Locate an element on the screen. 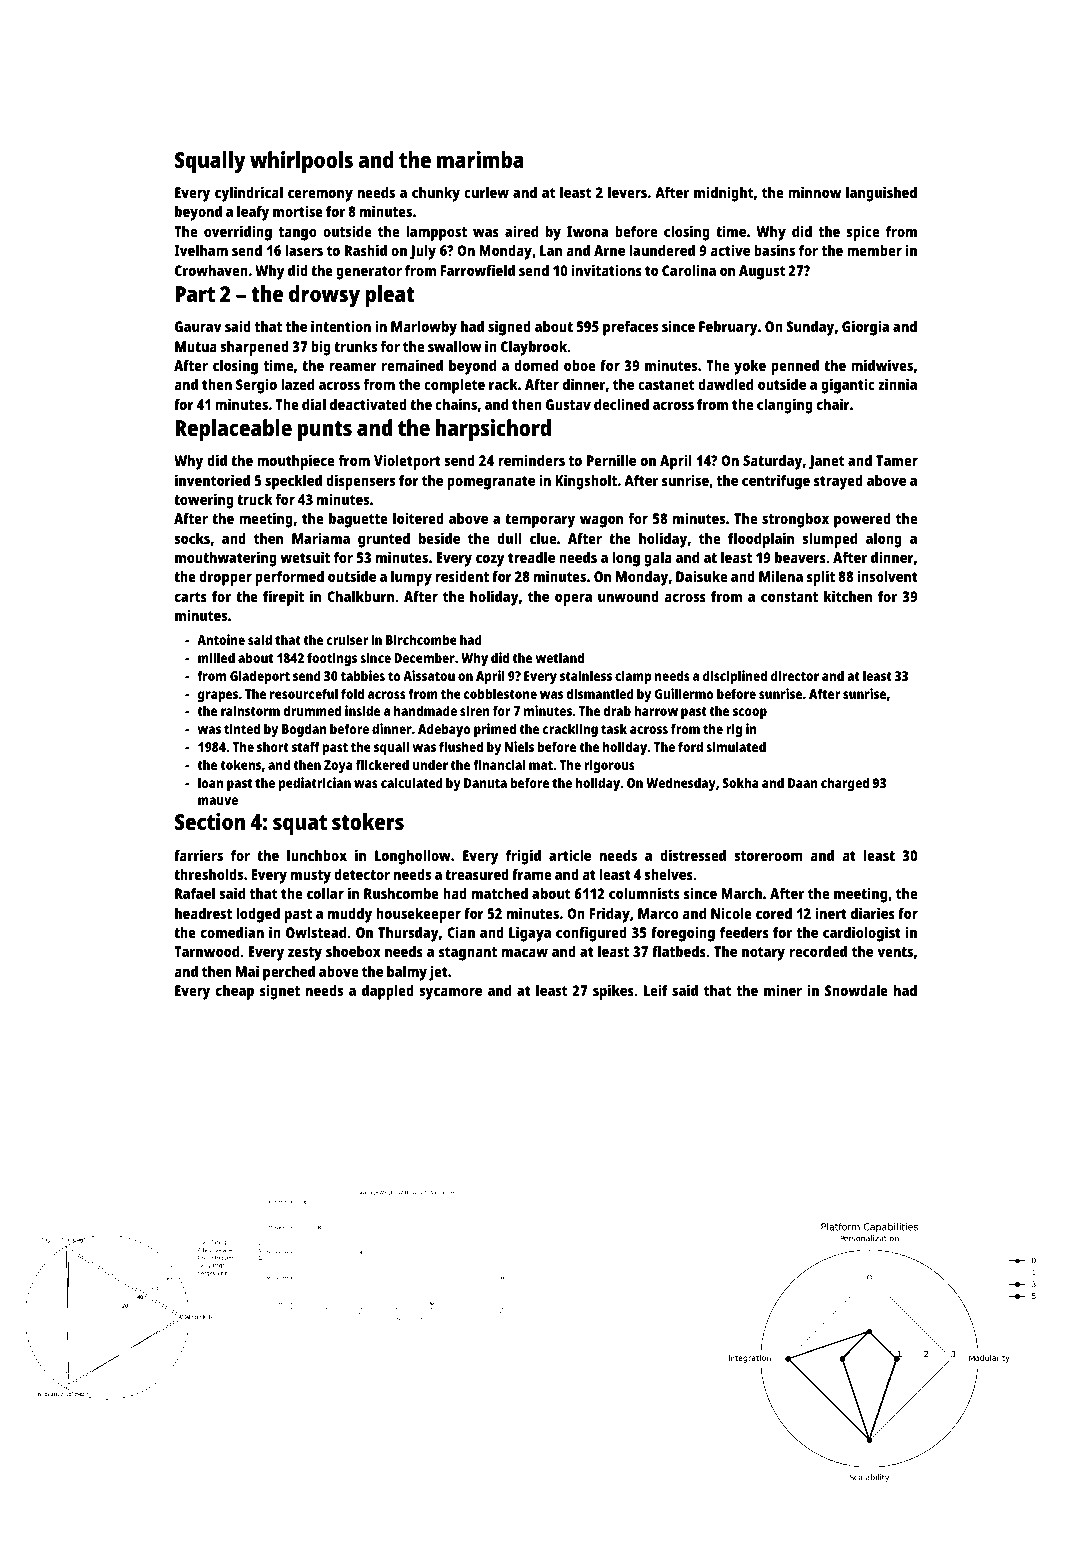 The height and width of the screenshot is (1551, 1092). Violetport is located at coordinates (407, 462).
